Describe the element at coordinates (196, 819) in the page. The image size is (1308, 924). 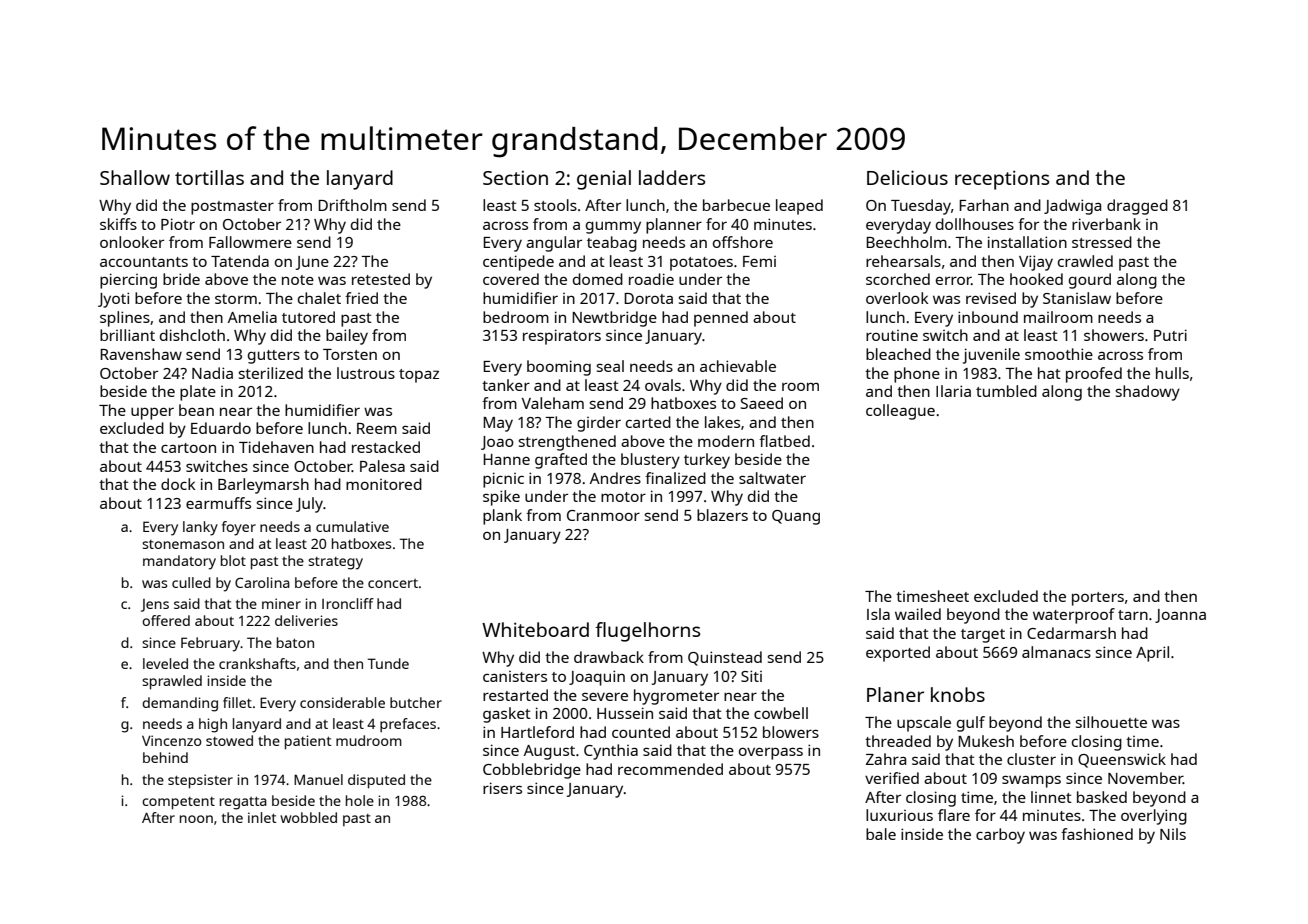
I see `noon` at that location.
